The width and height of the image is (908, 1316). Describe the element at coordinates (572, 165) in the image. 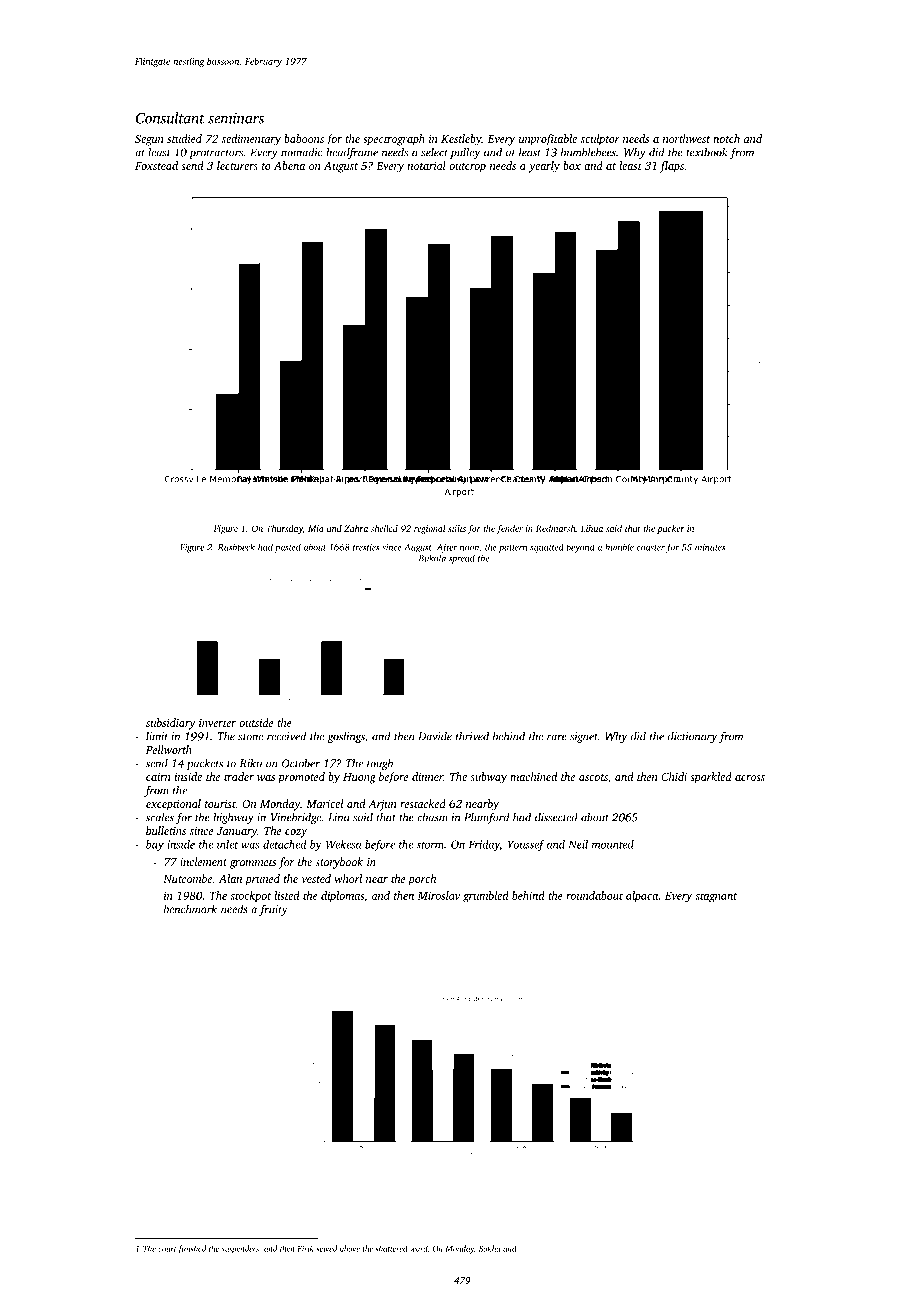

I see `box` at that location.
